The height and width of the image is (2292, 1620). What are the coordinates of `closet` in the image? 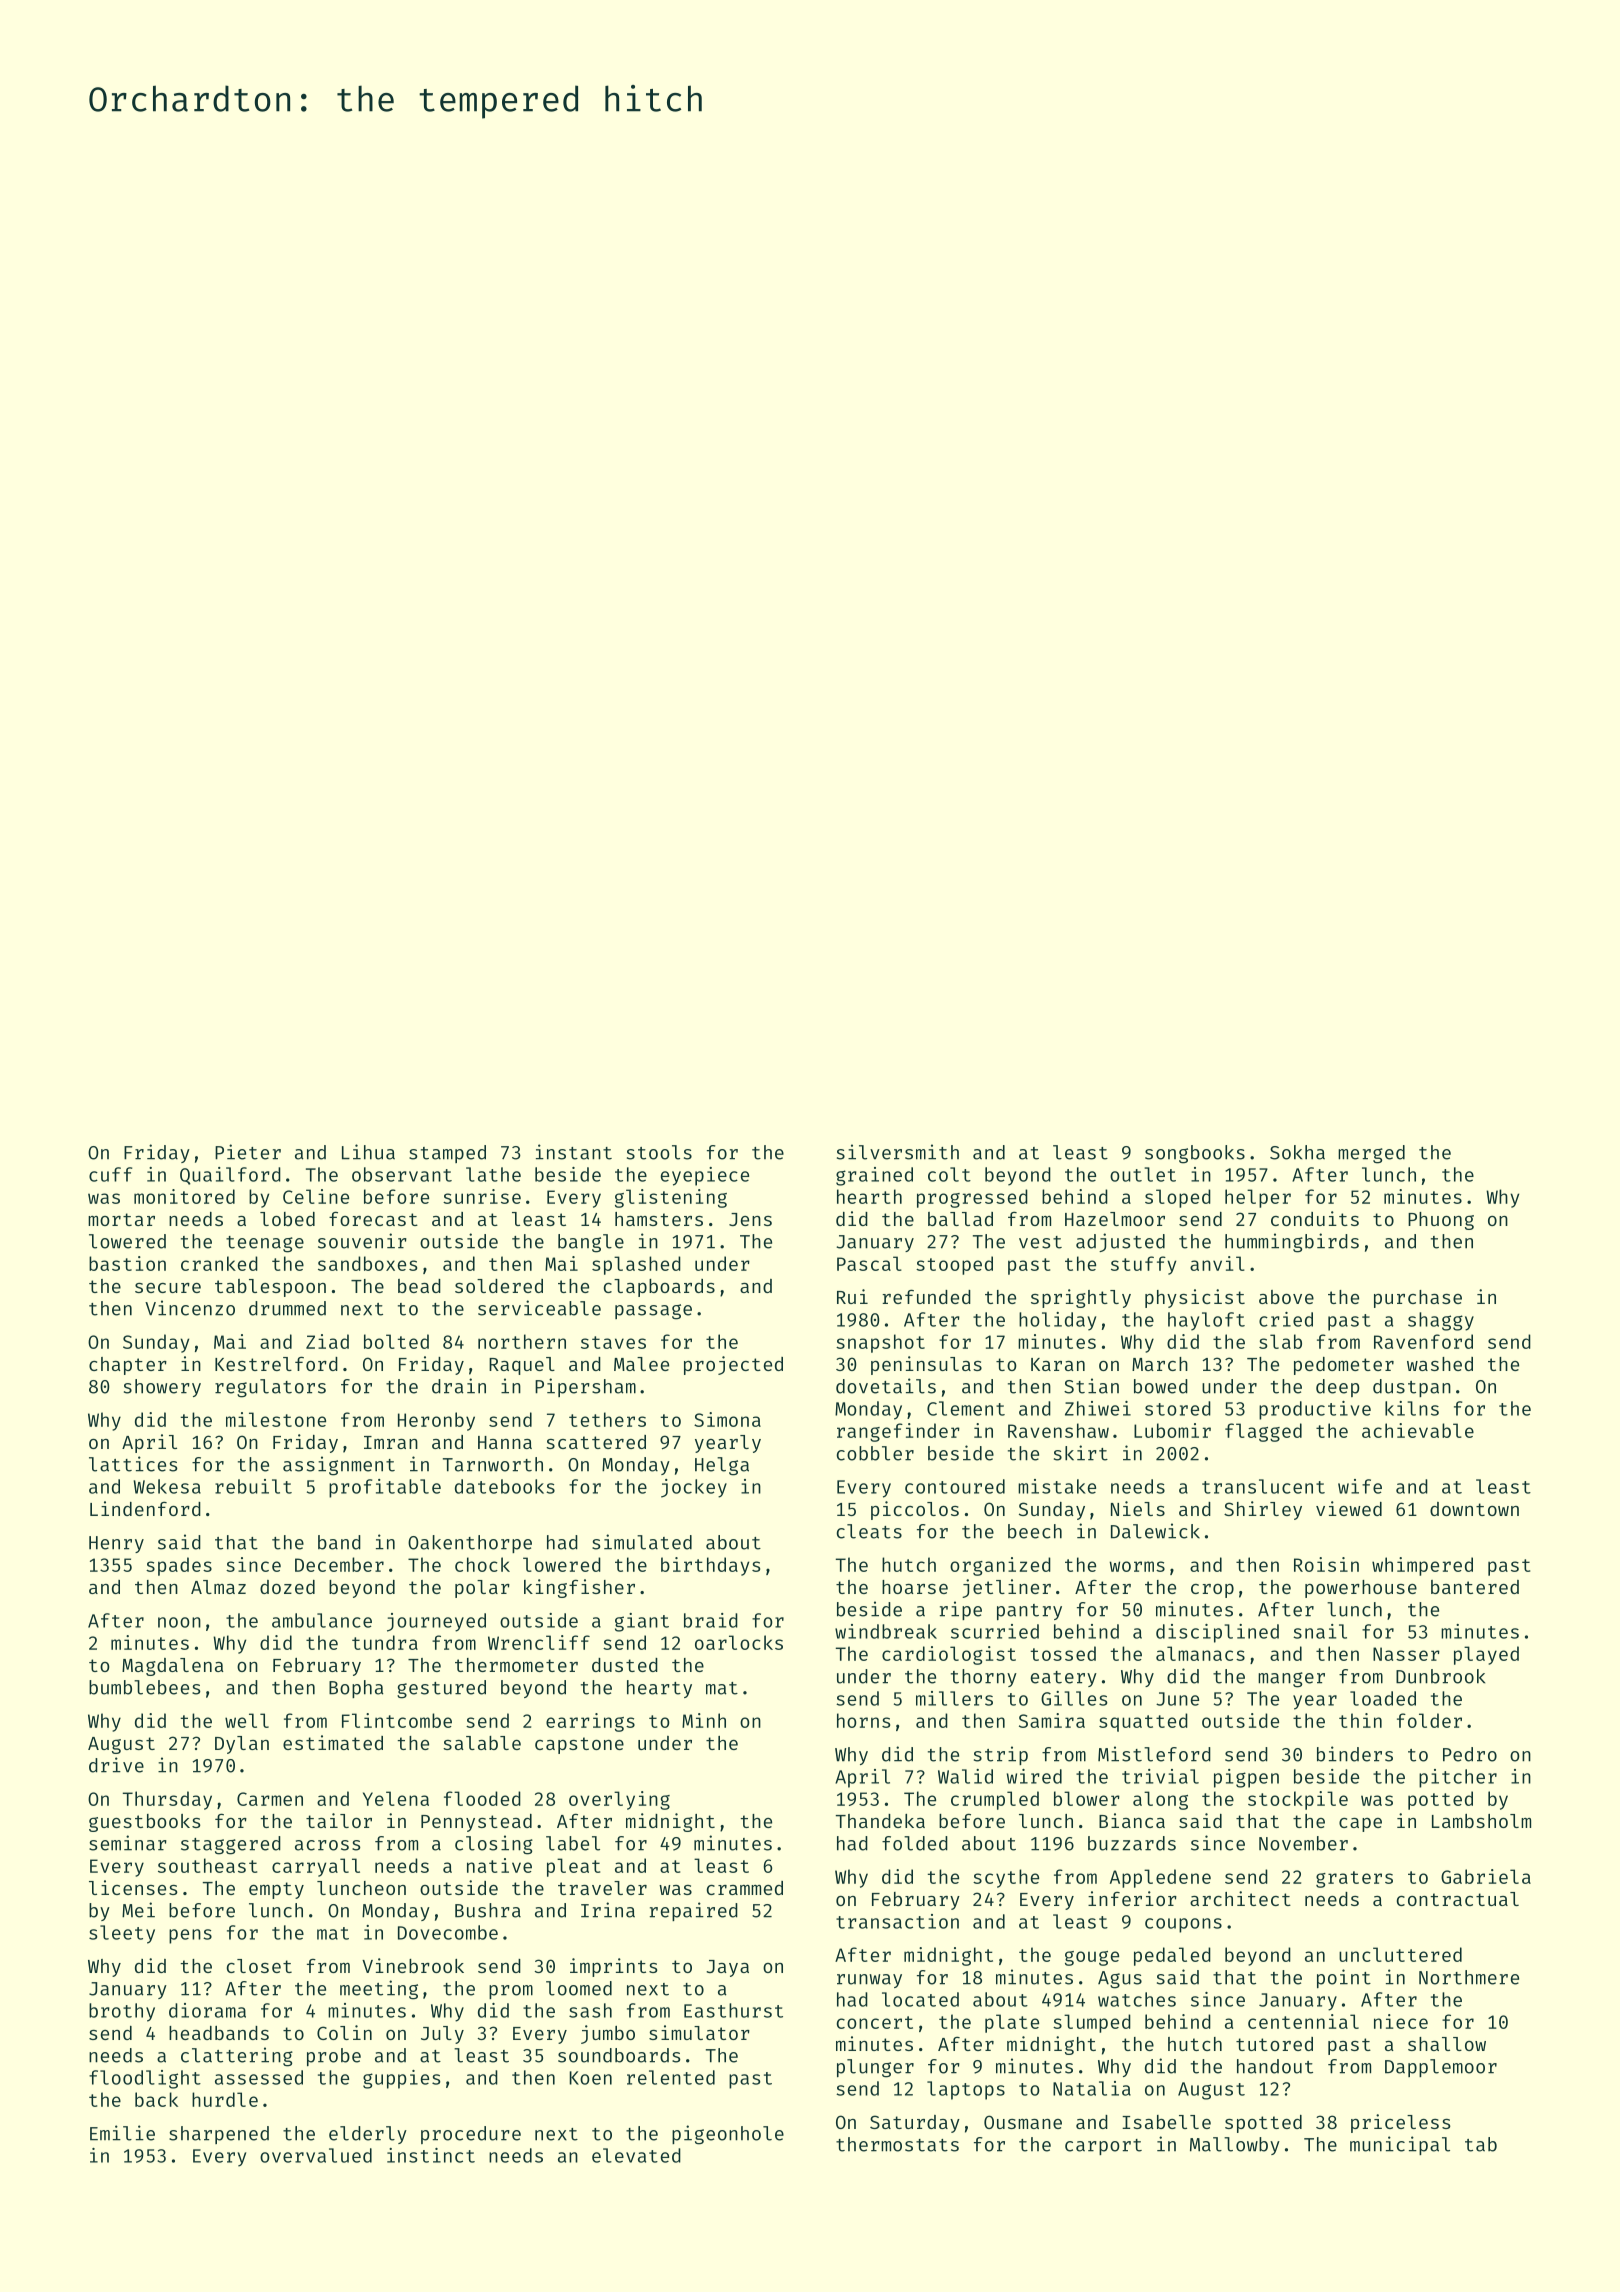 It's located at (259, 1966).
